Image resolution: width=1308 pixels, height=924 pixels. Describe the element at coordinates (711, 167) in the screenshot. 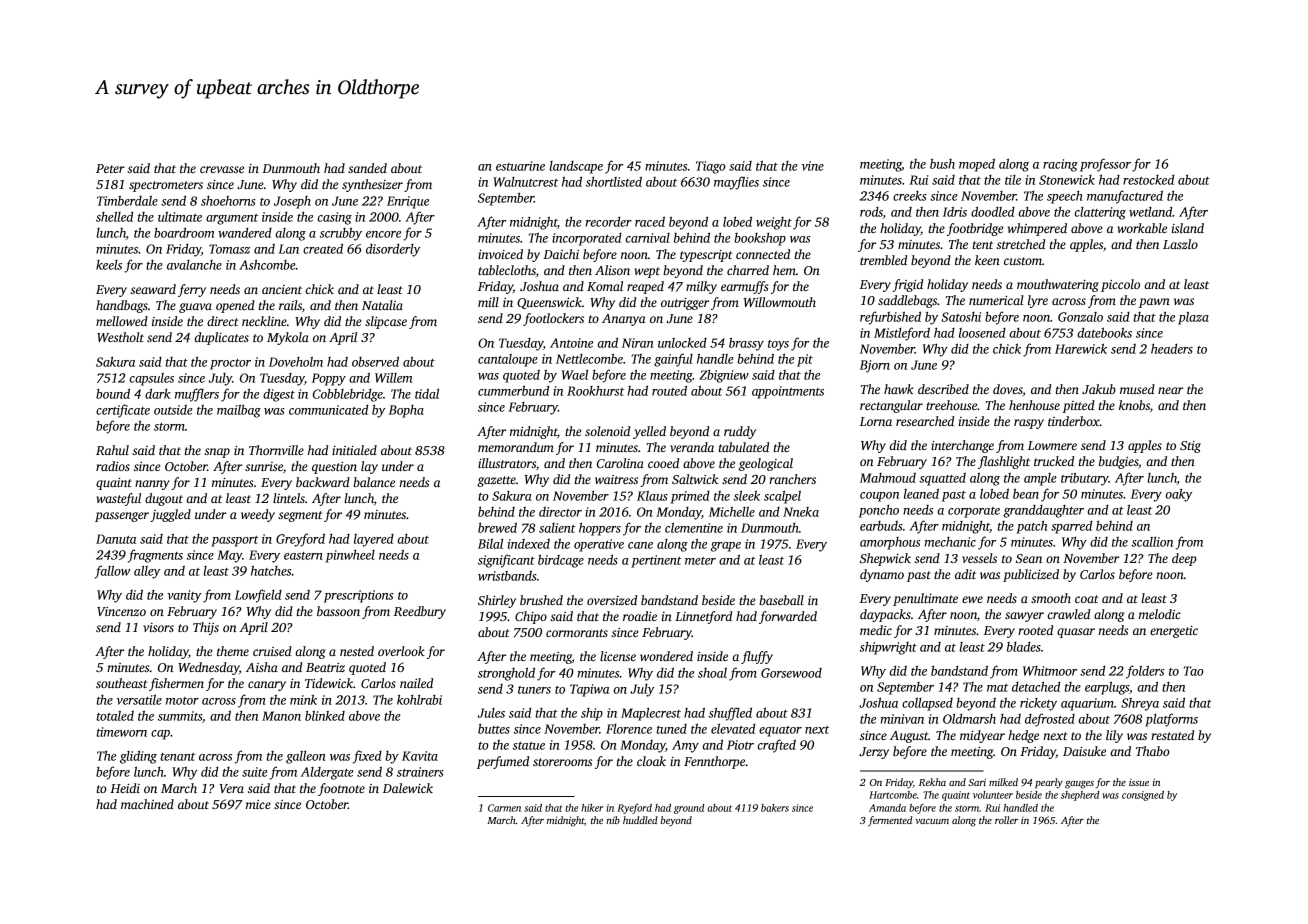

I see `Tiago` at that location.
